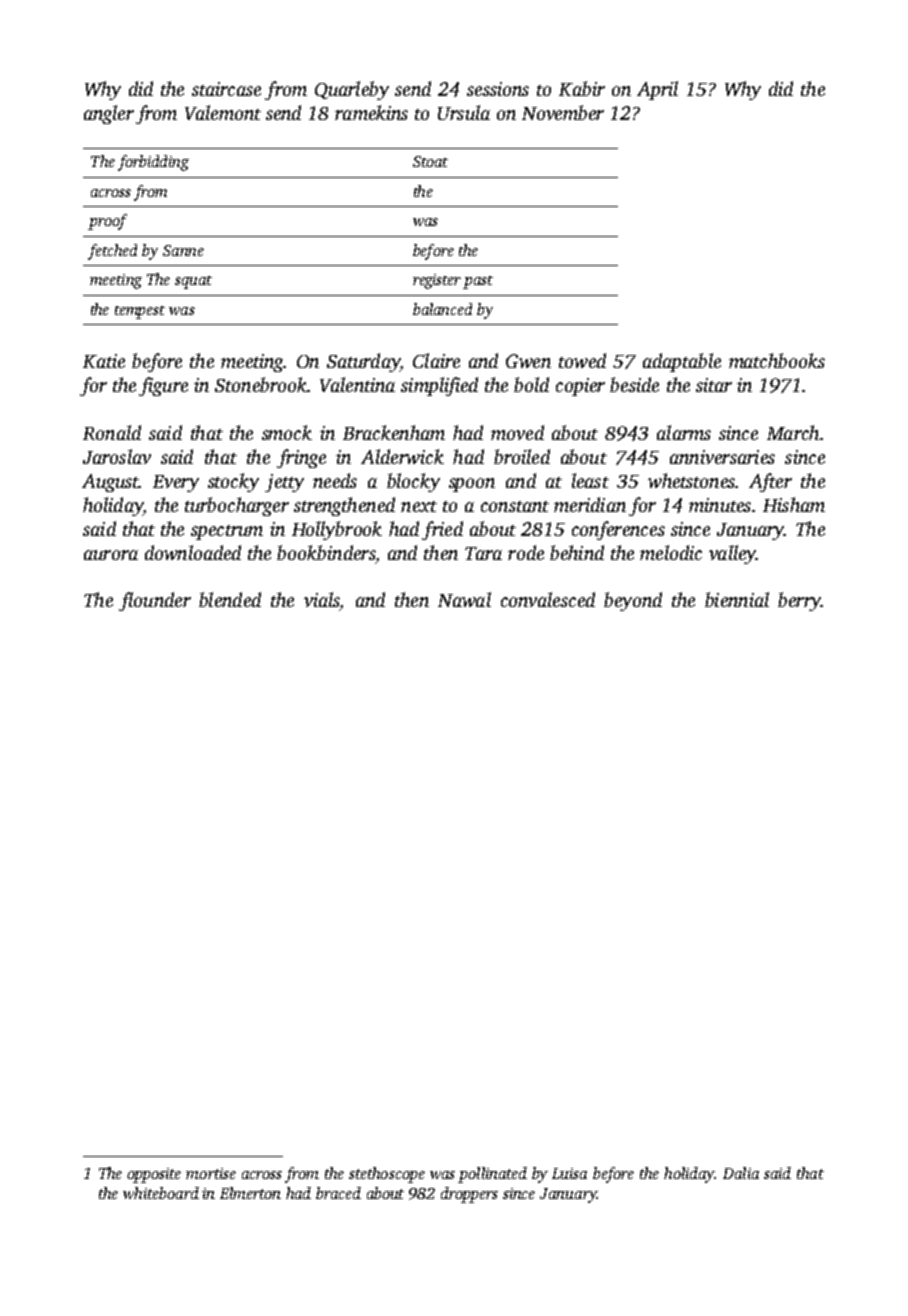 The height and width of the screenshot is (1316, 908). Describe the element at coordinates (211, 1173) in the screenshot. I see `mortise` at that location.
